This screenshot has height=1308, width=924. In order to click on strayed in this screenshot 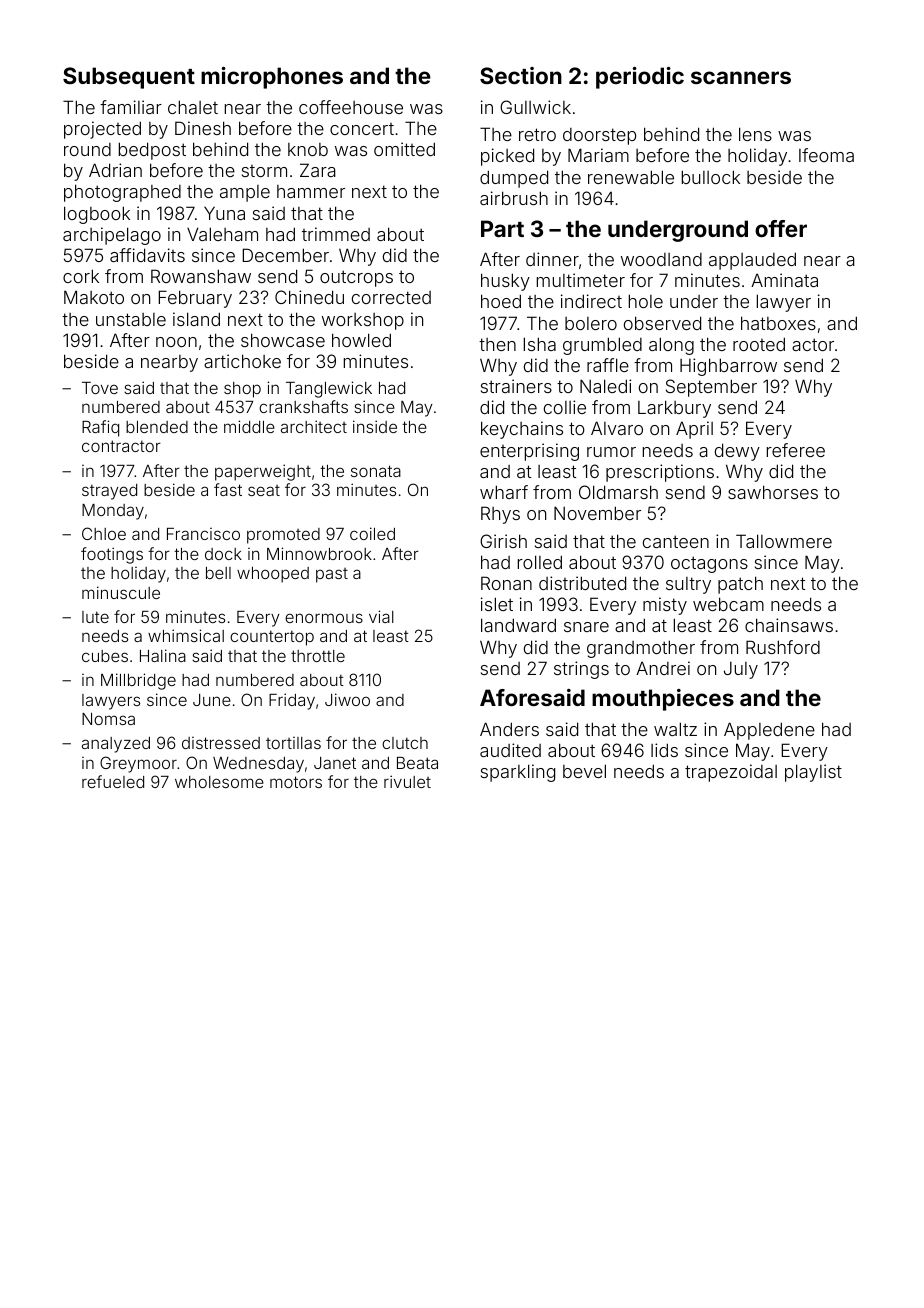, I will do `click(109, 492)`.
